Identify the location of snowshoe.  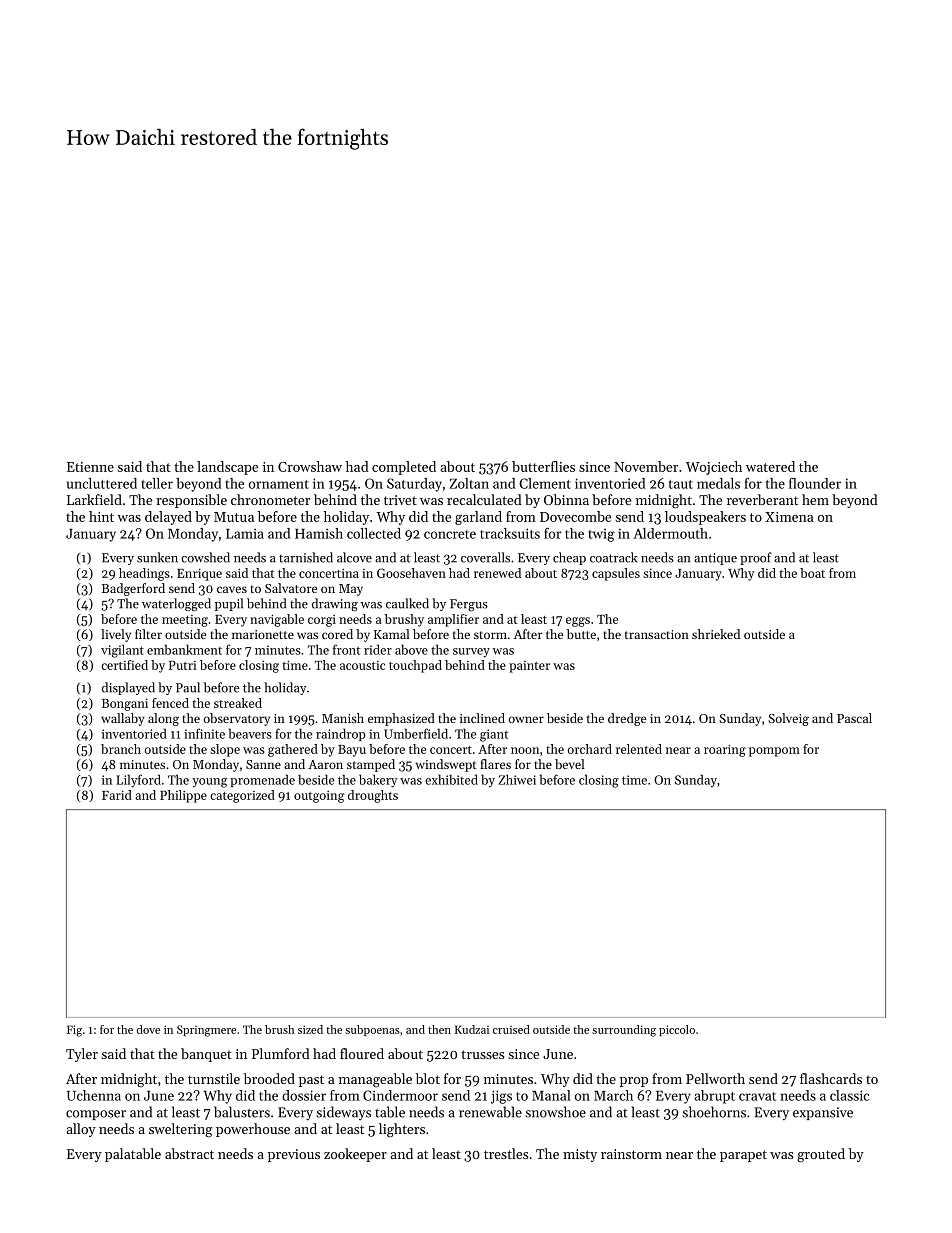
(555, 1112).
